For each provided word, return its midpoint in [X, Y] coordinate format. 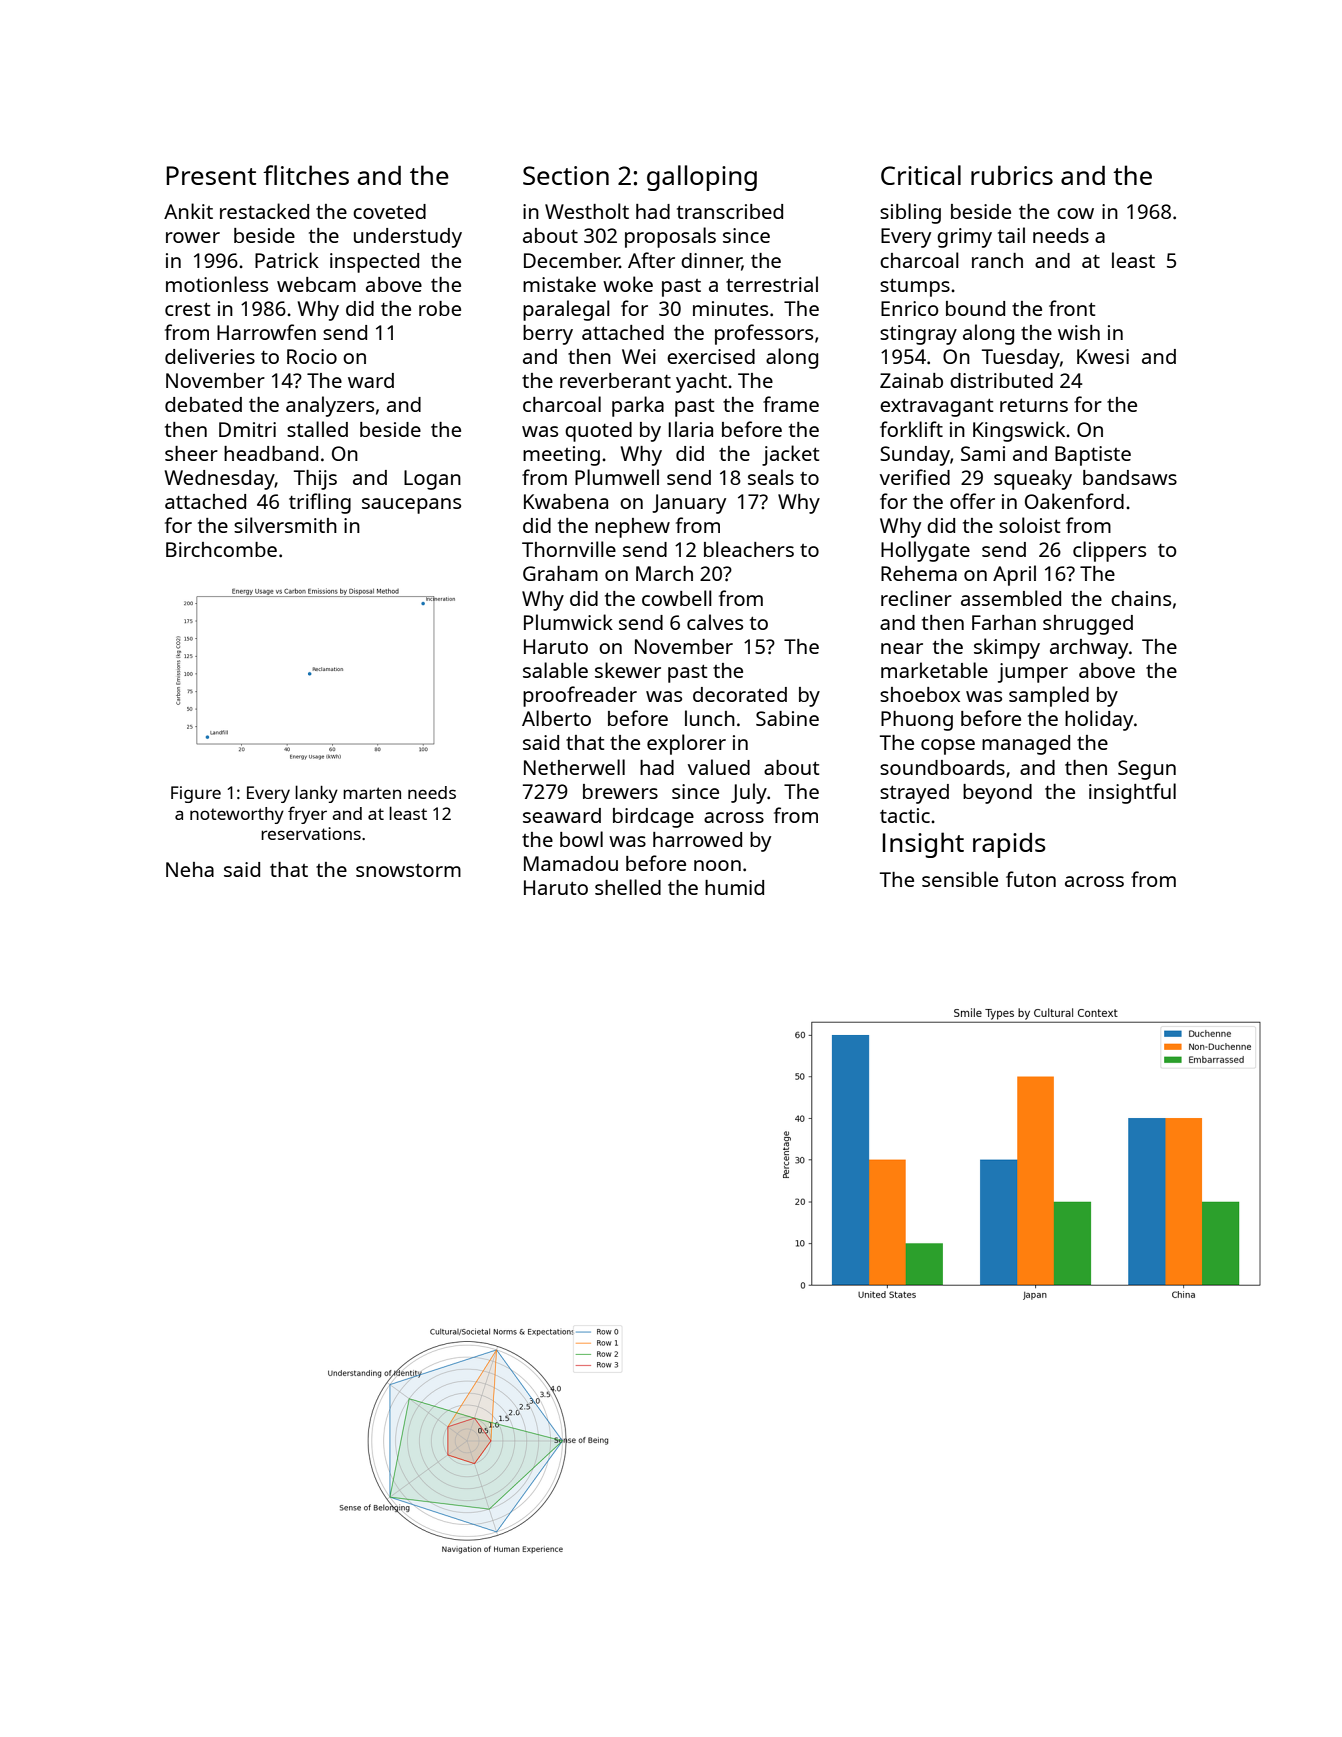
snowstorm [408, 870]
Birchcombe [221, 549]
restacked [264, 211]
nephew [632, 528]
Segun [1147, 770]
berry [548, 335]
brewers [620, 791]
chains [1141, 598]
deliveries [210, 356]
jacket [790, 455]
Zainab [911, 380]
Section [566, 175]
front [1072, 308]
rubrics [1012, 175]
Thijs [315, 480]
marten [372, 793]
